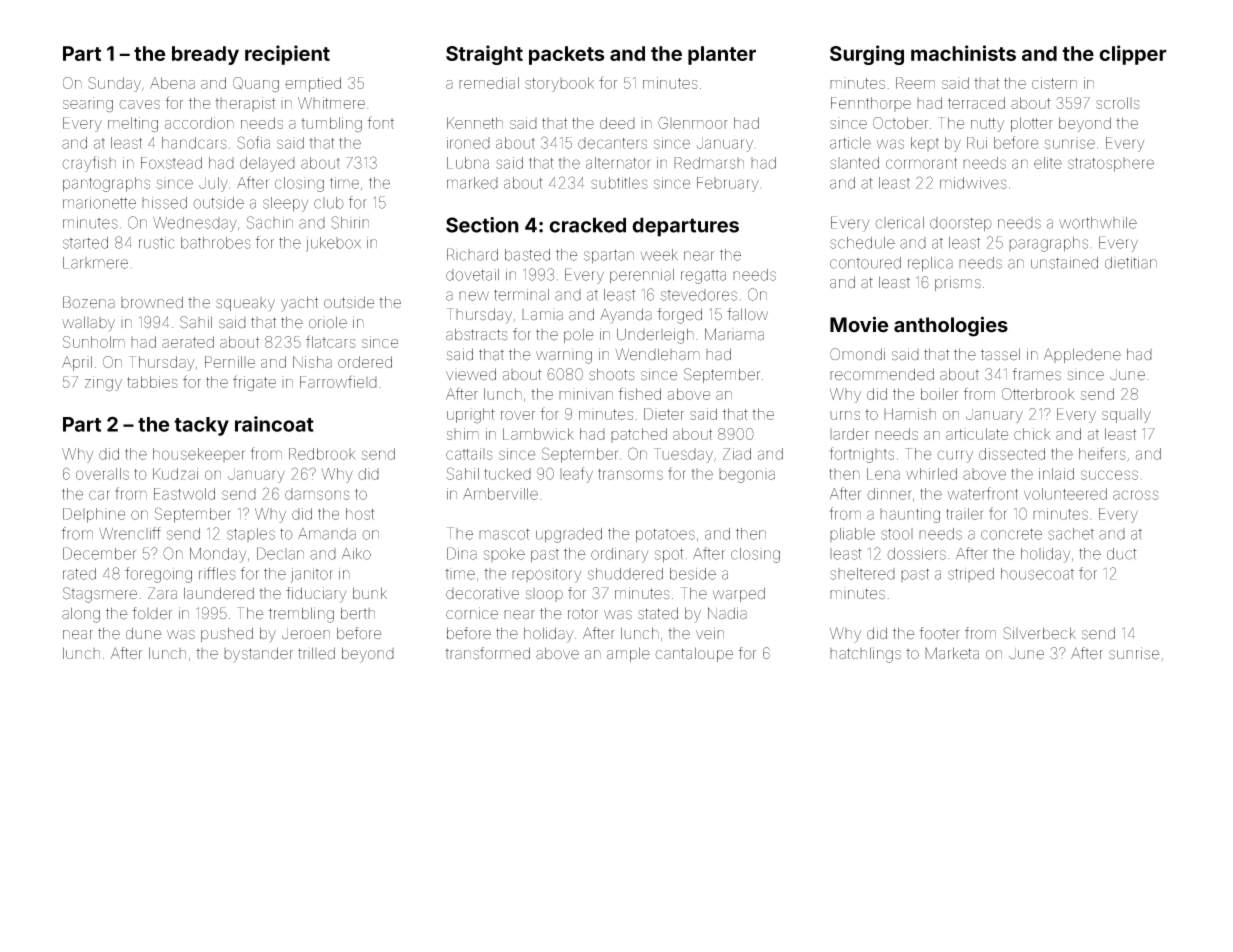  What do you see at coordinates (951, 326) in the screenshot?
I see `anthologies` at bounding box center [951, 326].
